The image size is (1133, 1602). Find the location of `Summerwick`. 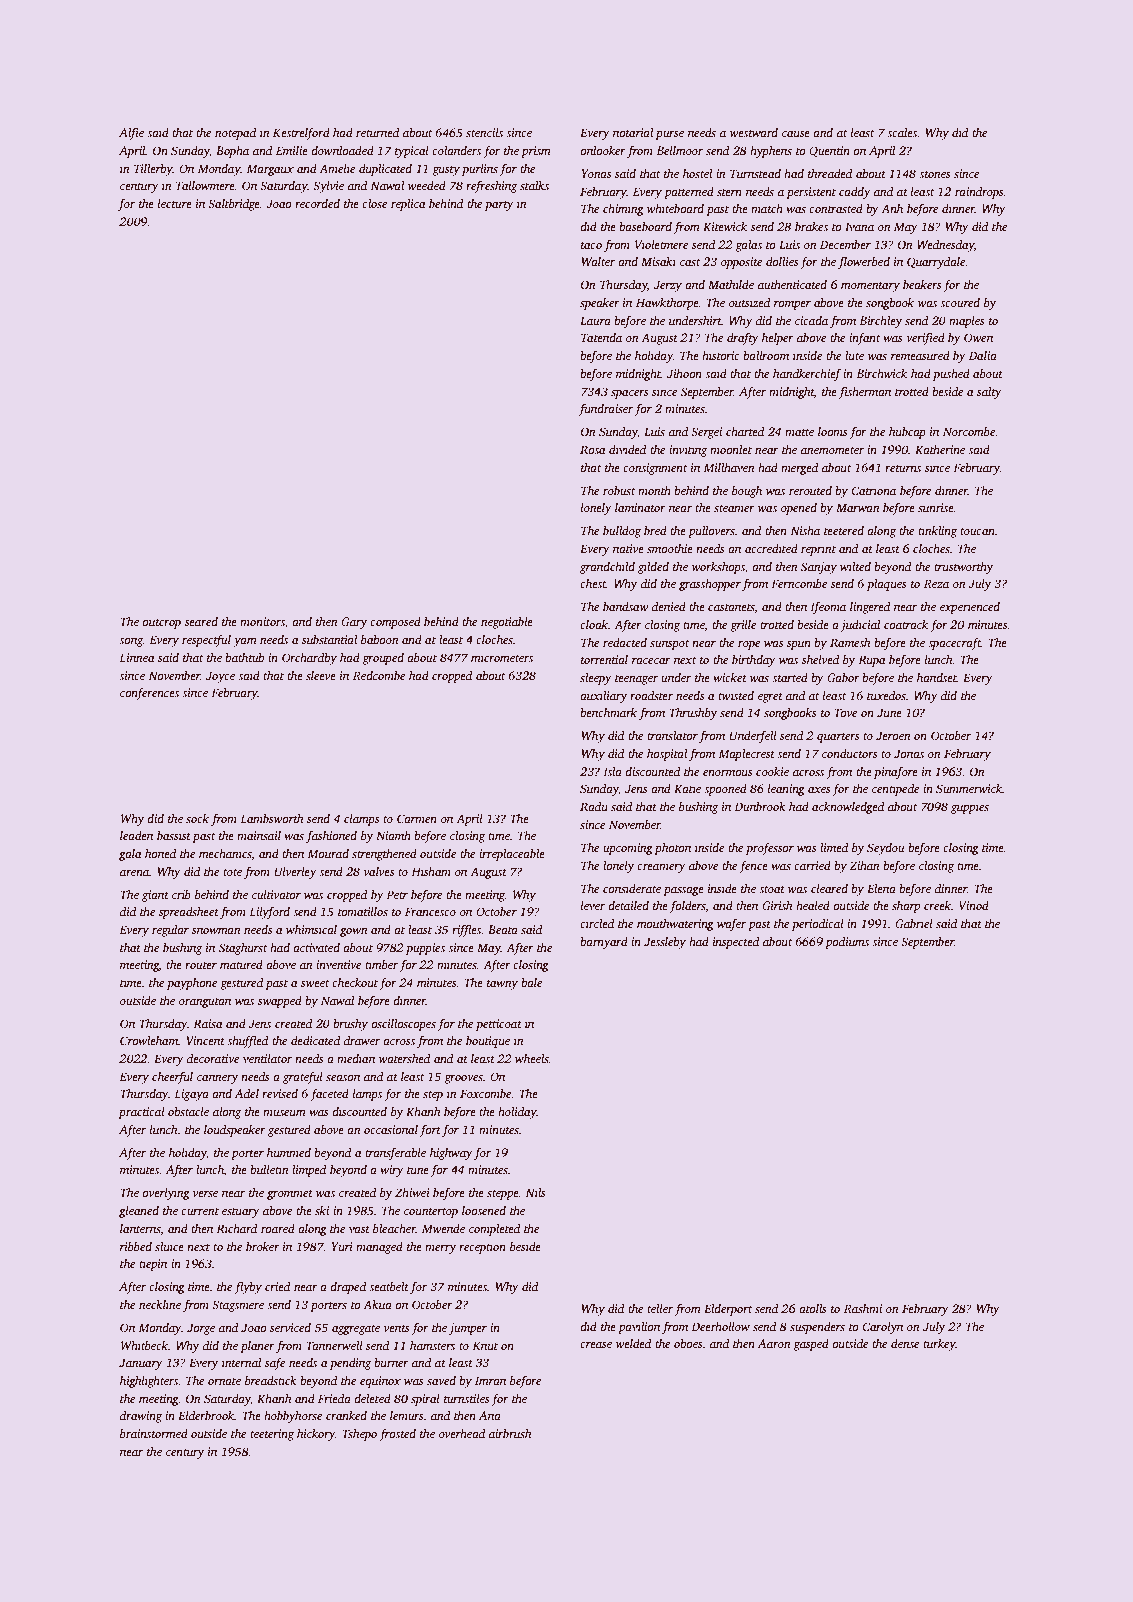

Summerwick is located at coordinates (969, 788).
